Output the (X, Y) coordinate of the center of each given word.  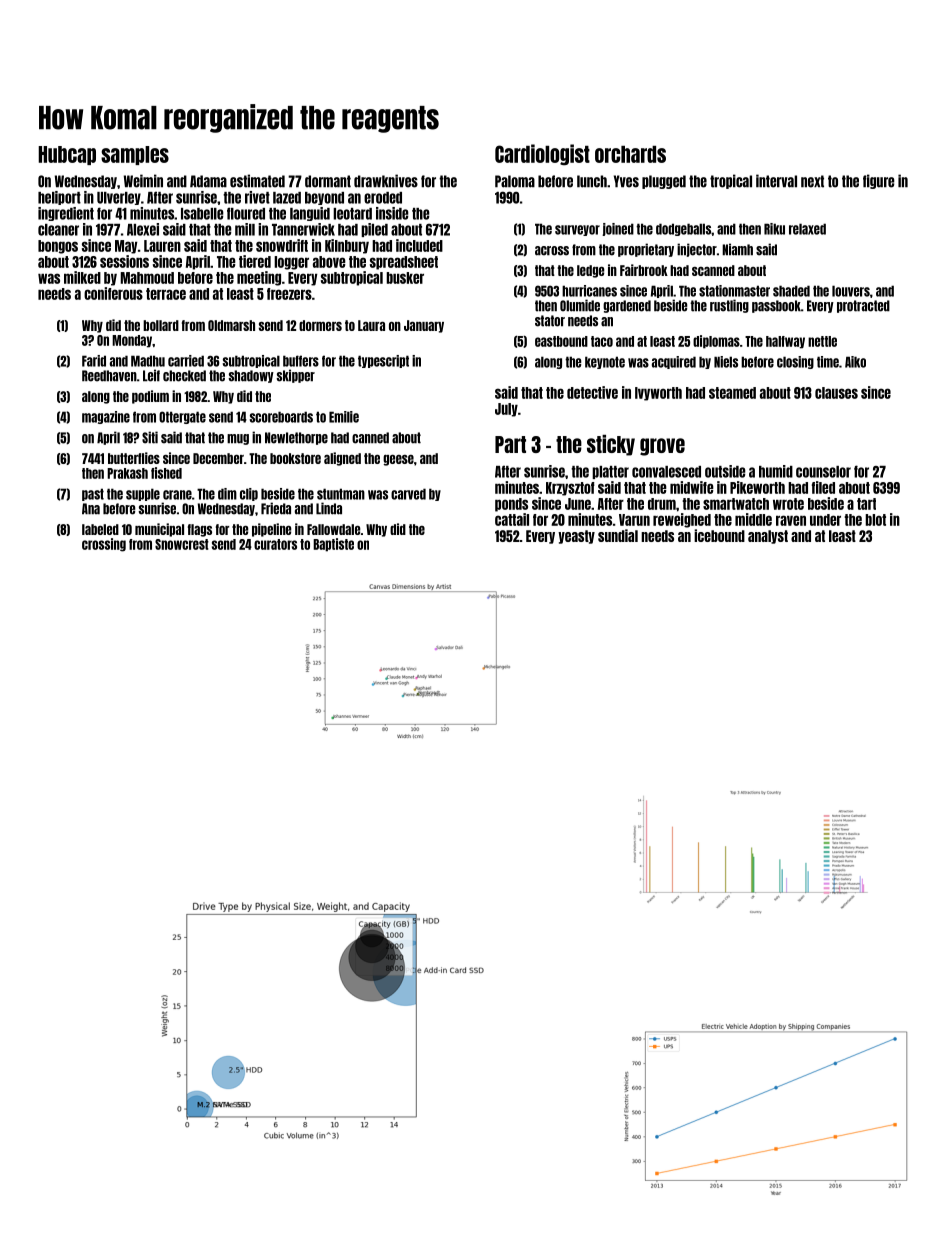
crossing (104, 545)
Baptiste (333, 545)
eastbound (561, 341)
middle (753, 519)
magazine (106, 417)
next (812, 181)
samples (135, 155)
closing (795, 362)
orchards (630, 154)
